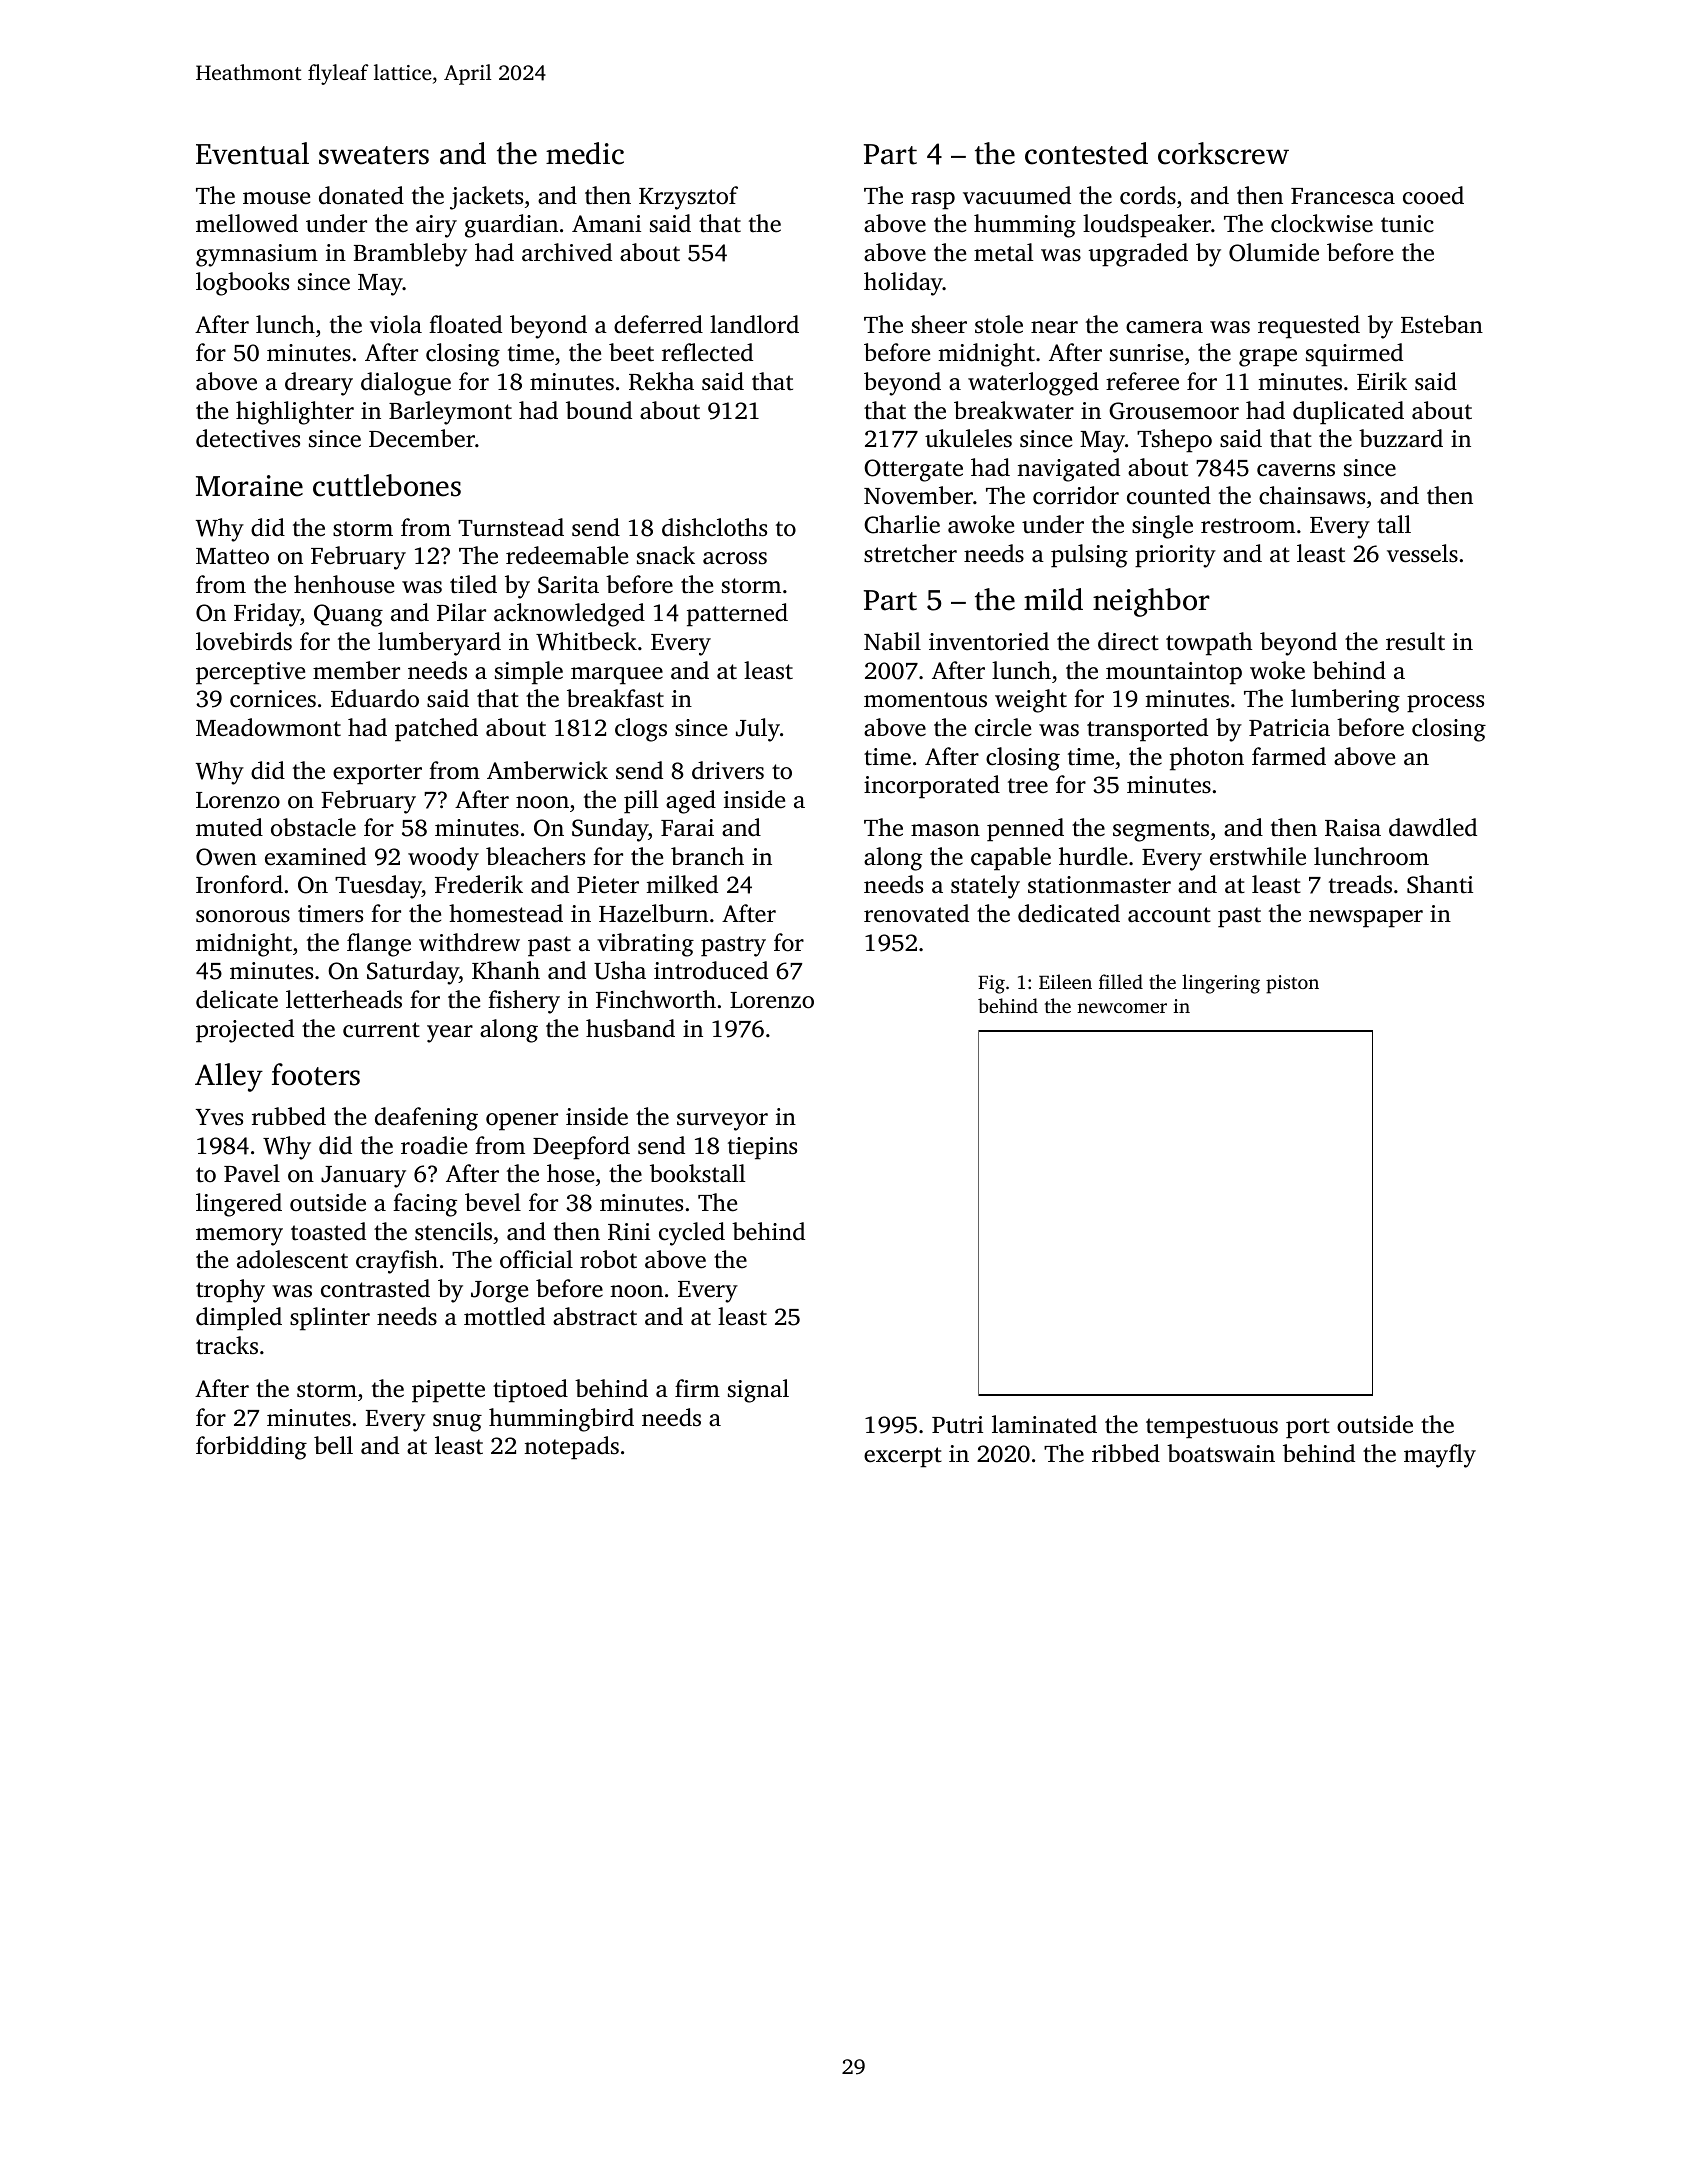 The image size is (1683, 2178). I want to click on contested, so click(1086, 153).
